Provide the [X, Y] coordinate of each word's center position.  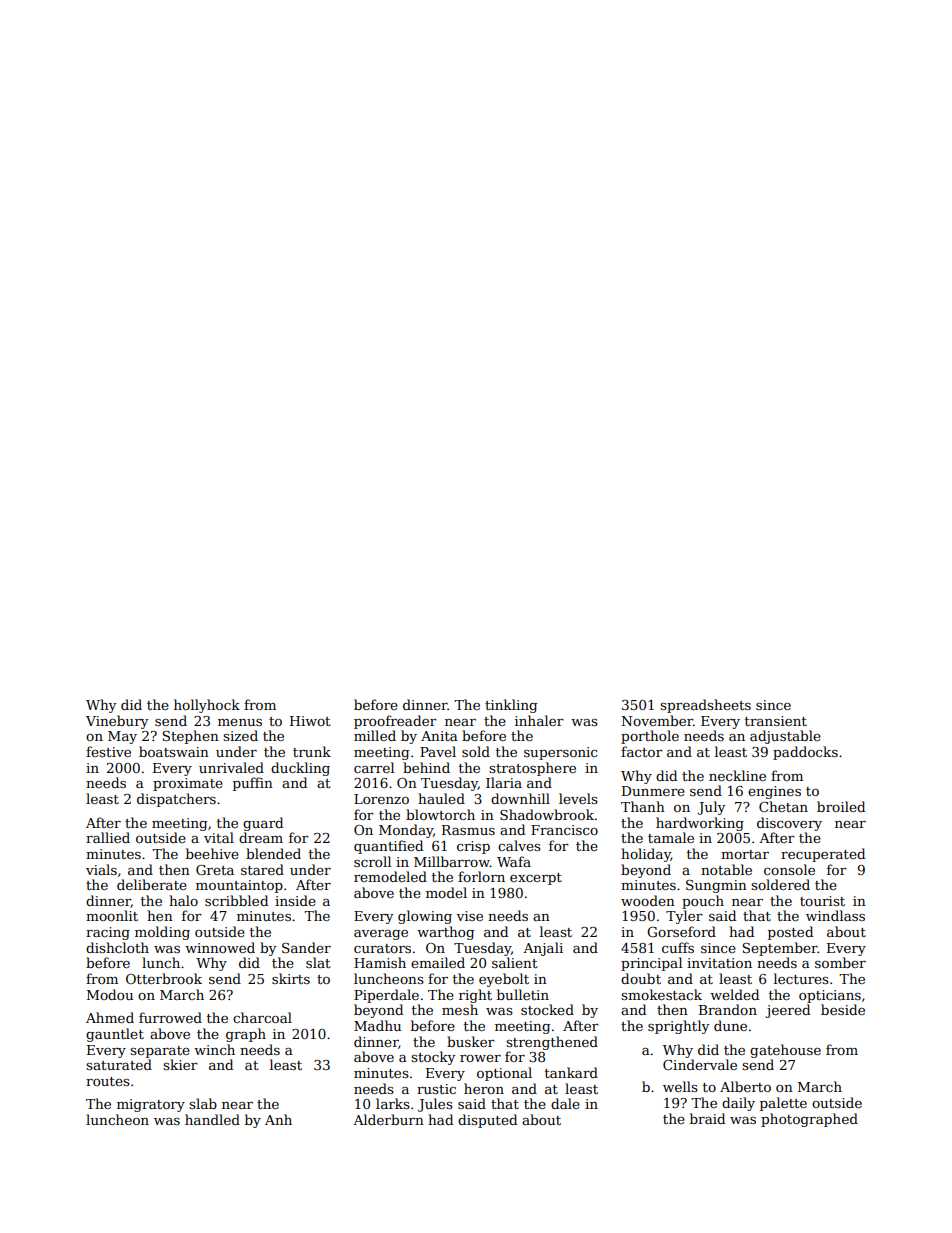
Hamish [380, 962]
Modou [110, 994]
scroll [372, 861]
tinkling [511, 706]
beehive [212, 853]
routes [108, 1081]
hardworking [700, 824]
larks [393, 1103]
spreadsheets [705, 706]
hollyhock [207, 706]
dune [730, 1025]
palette [783, 1104]
